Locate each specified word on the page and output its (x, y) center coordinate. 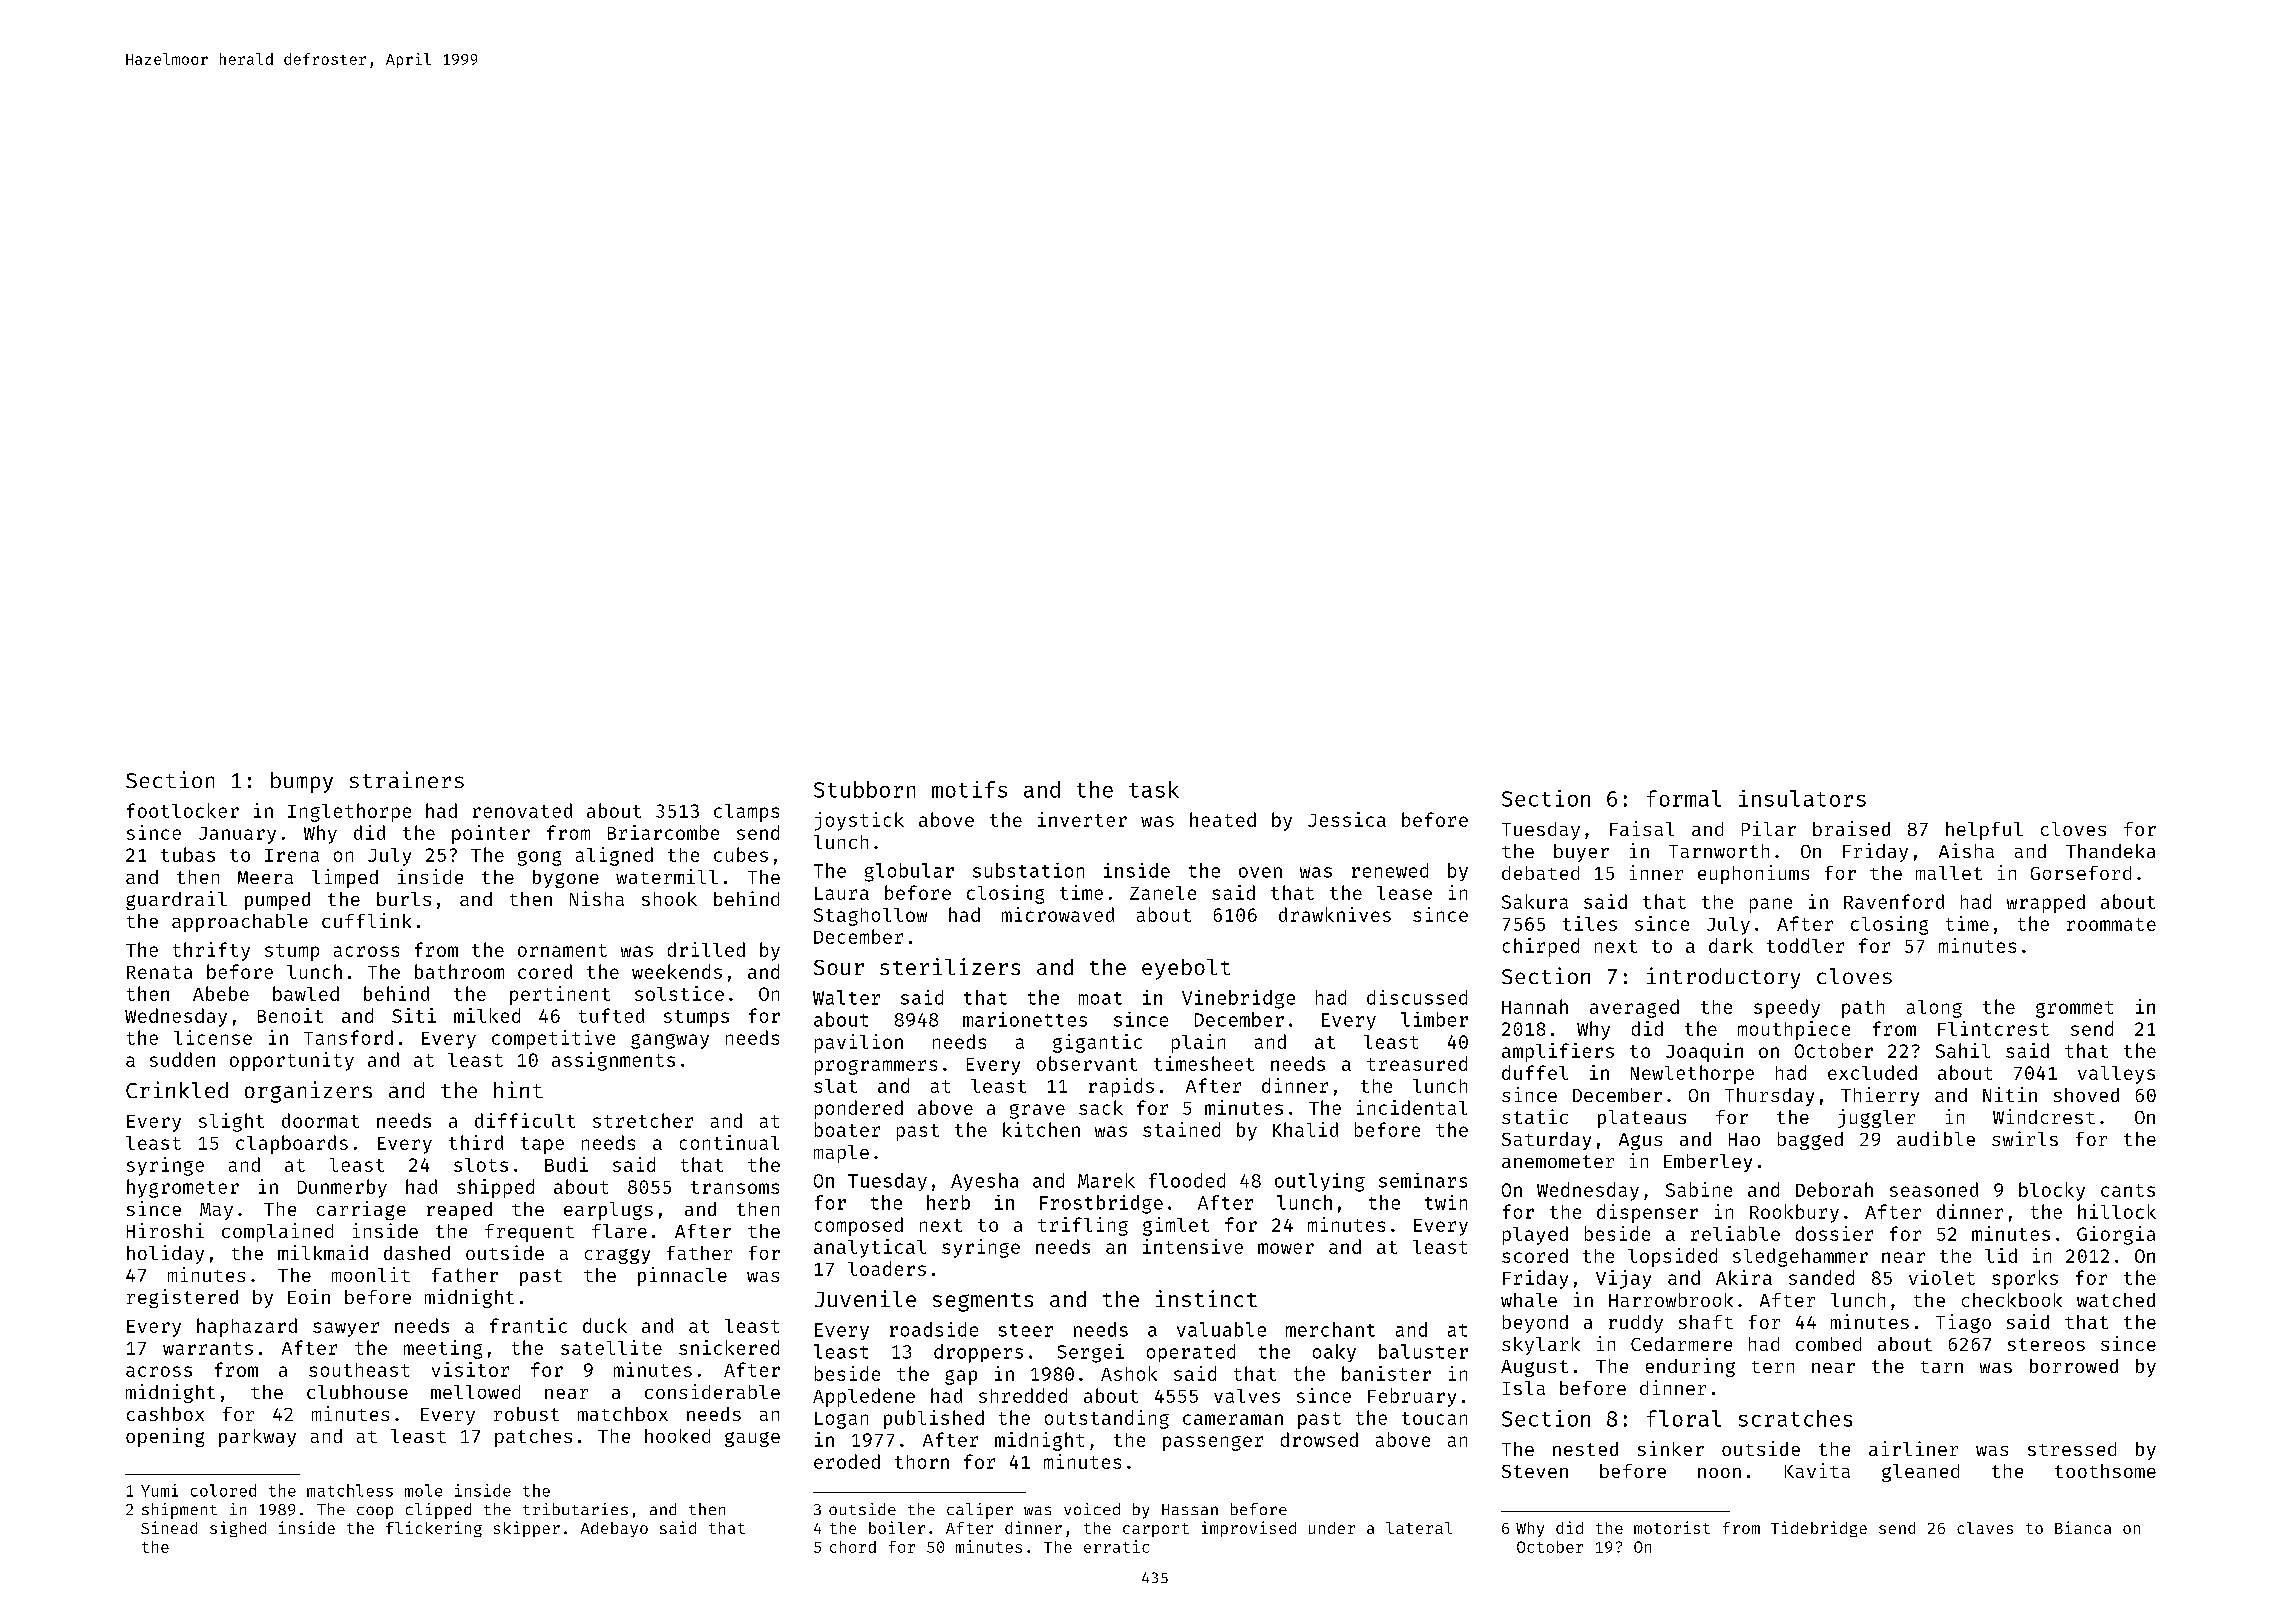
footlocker (183, 810)
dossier (1834, 1233)
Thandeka (2110, 851)
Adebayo (614, 1529)
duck (605, 1325)
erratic (1116, 1546)
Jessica (1347, 819)
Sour (839, 967)
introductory (1723, 978)
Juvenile (865, 1298)
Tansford (348, 1037)
